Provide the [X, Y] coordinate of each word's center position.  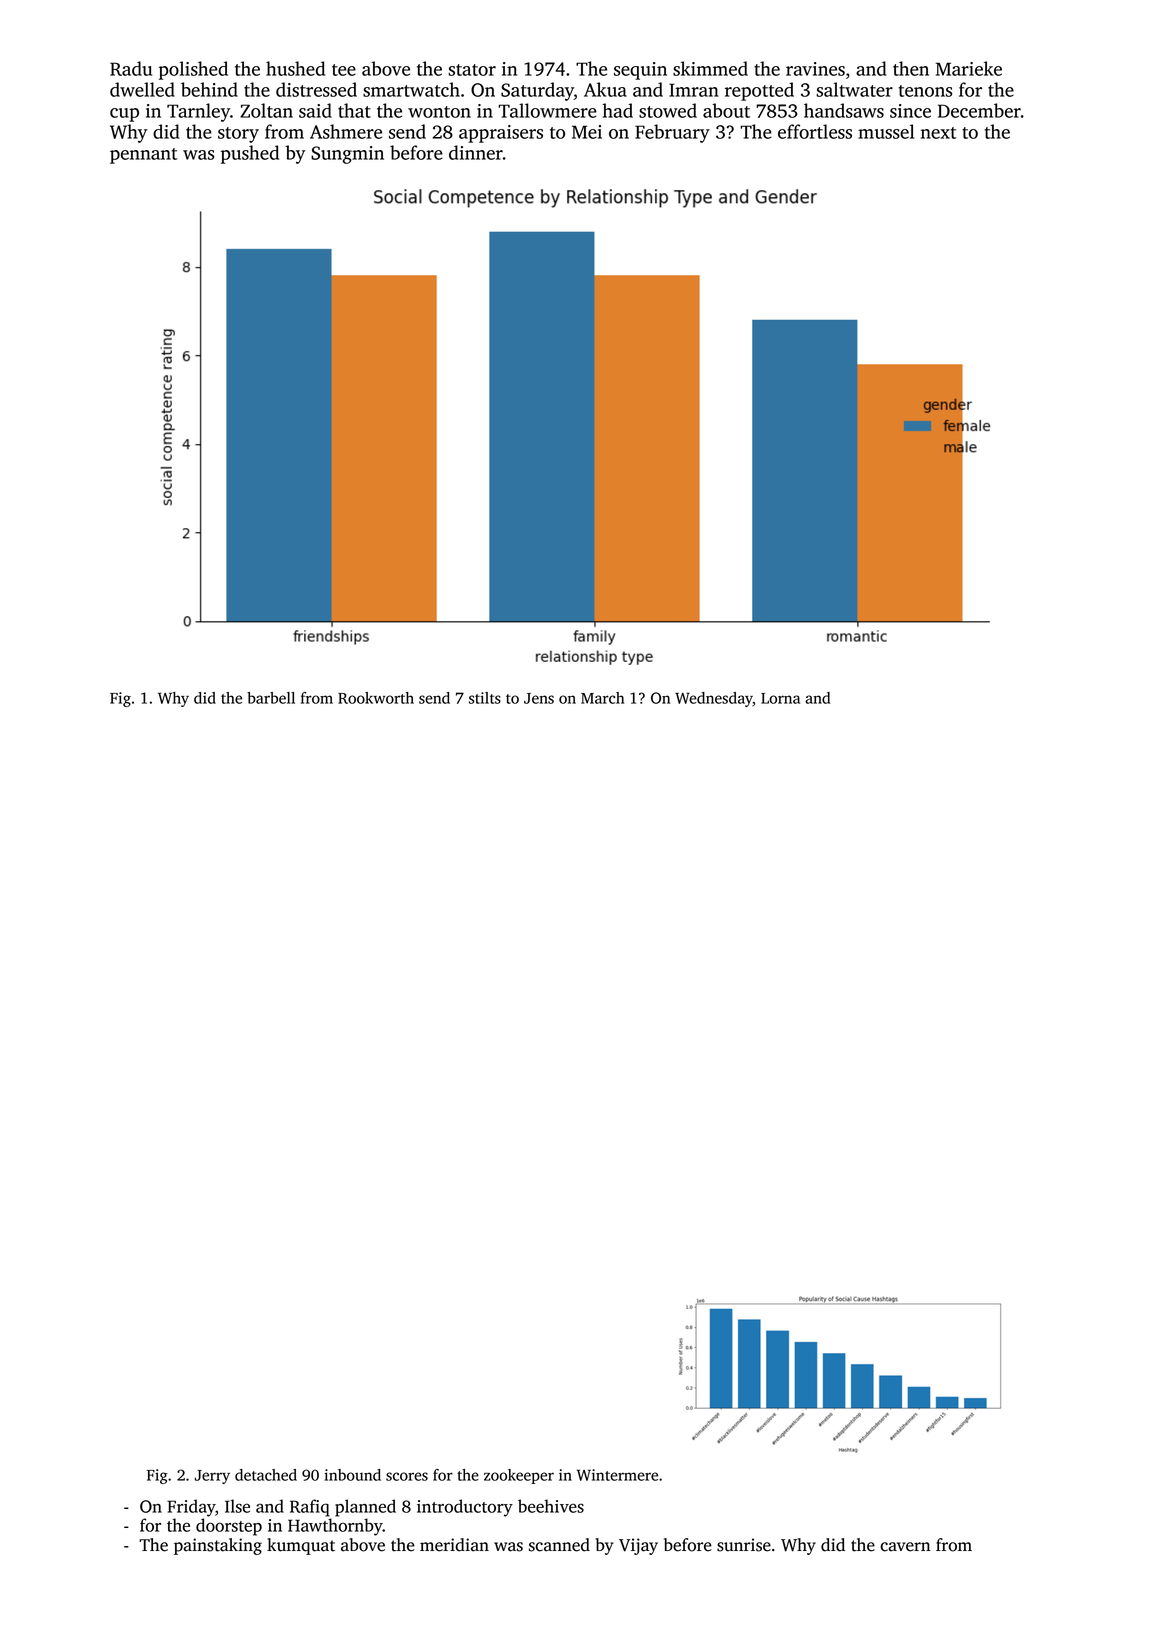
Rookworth [376, 698]
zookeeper [519, 1476]
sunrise [744, 1545]
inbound [352, 1475]
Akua [605, 89]
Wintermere [617, 1475]
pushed [250, 154]
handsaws [844, 110]
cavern [905, 1547]
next [938, 133]
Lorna [780, 698]
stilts [485, 698]
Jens [539, 698]
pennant [143, 156]
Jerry [212, 1477]
